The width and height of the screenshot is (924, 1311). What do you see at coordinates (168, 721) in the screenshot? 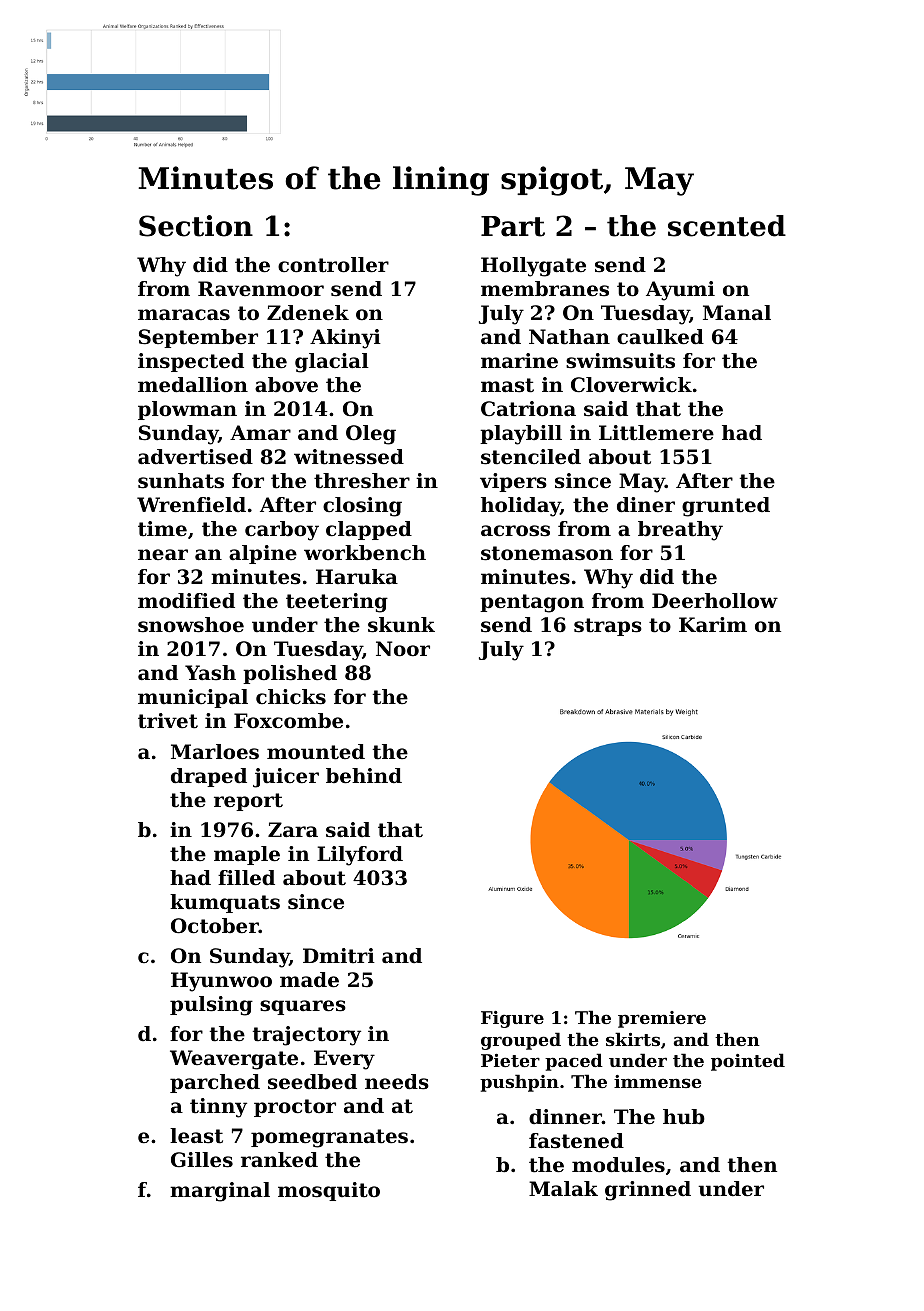
I see `trivet` at bounding box center [168, 721].
